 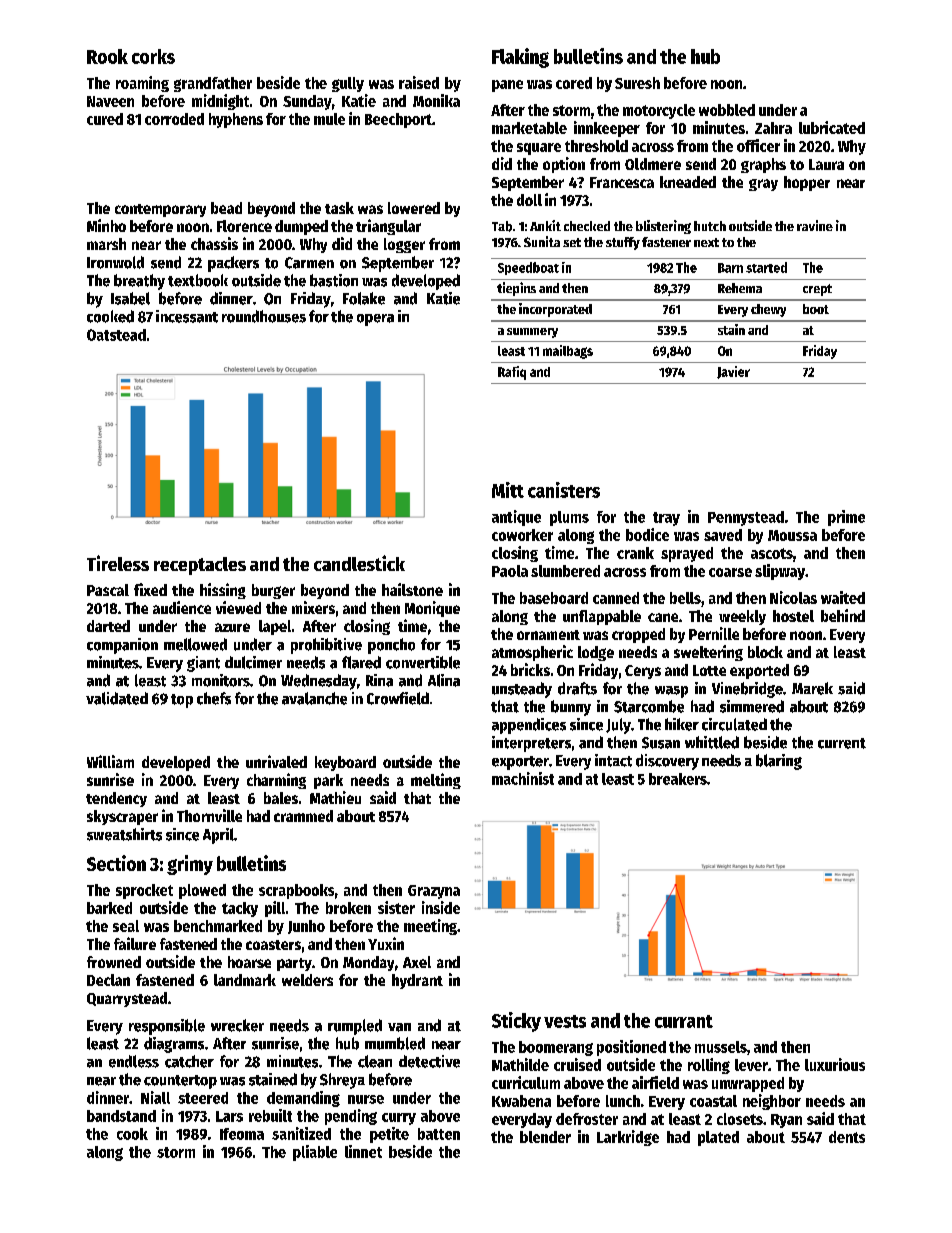 I want to click on crept, so click(x=817, y=290).
